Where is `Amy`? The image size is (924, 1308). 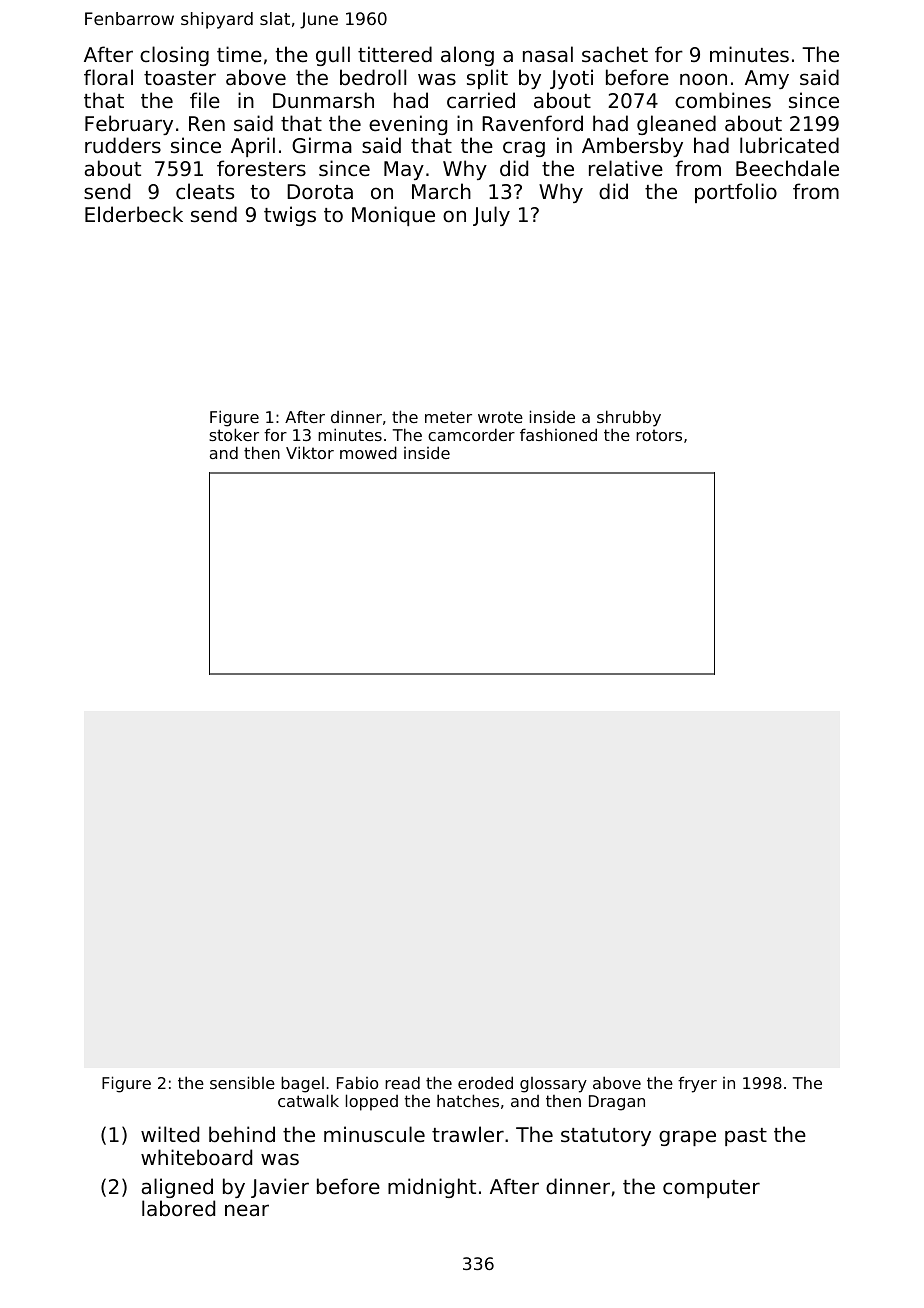 Amy is located at coordinates (767, 79).
